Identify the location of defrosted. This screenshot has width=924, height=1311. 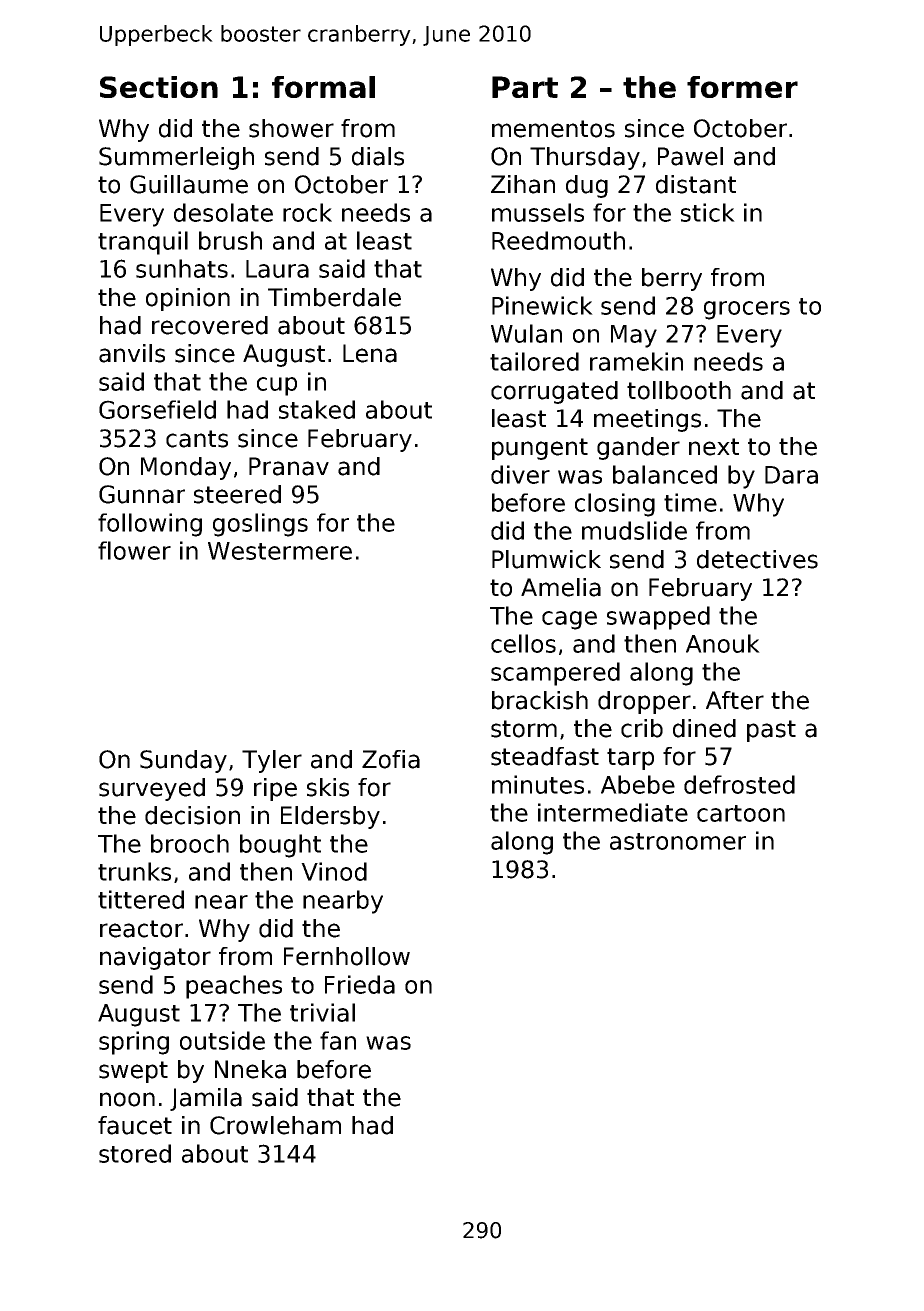
(739, 784).
